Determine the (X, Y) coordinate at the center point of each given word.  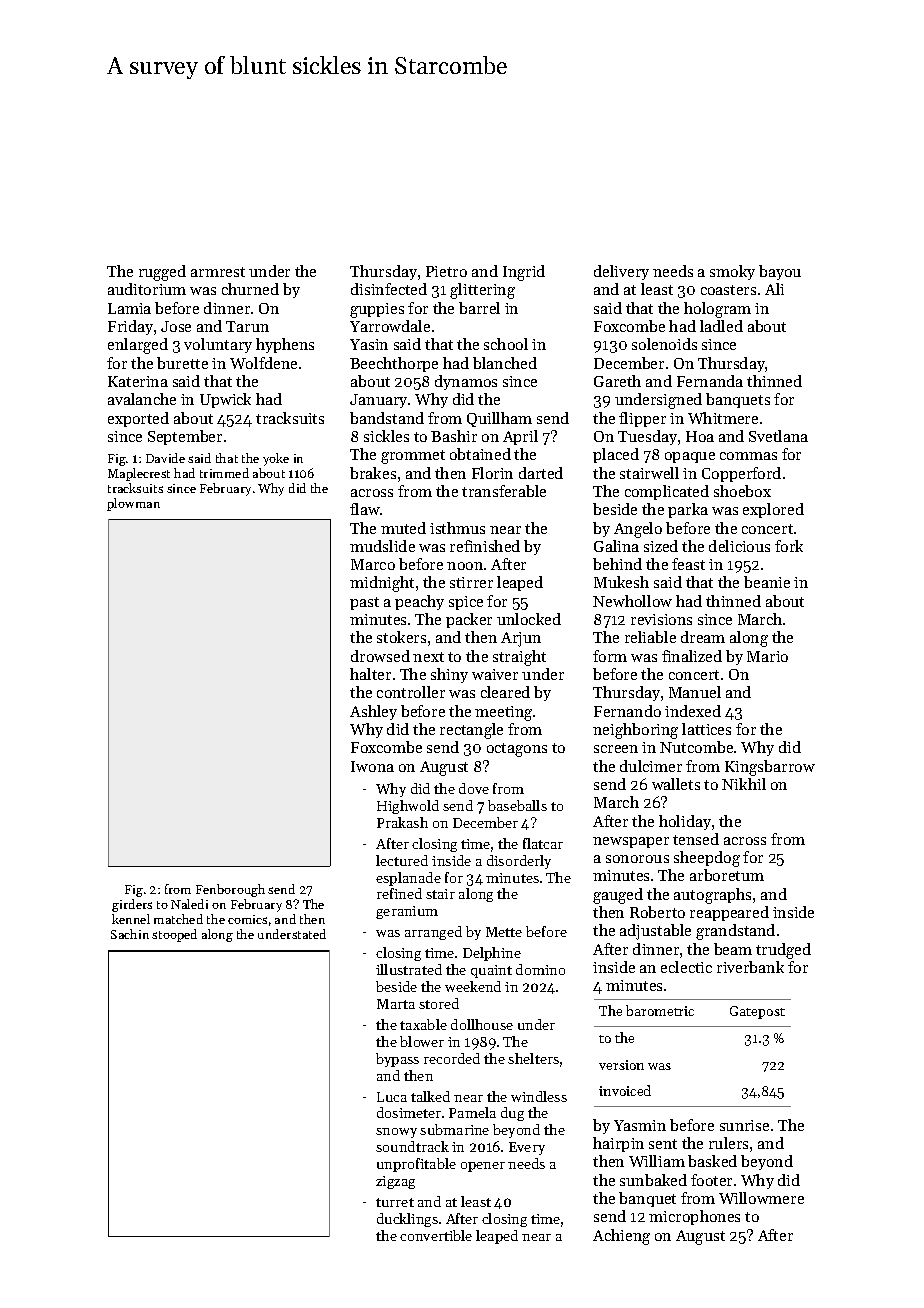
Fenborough (230, 890)
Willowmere (761, 1198)
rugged (162, 273)
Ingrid (524, 273)
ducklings (407, 1220)
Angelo (638, 530)
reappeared (729, 913)
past (364, 603)
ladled (721, 326)
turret (395, 1202)
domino (540, 969)
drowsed (380, 656)
